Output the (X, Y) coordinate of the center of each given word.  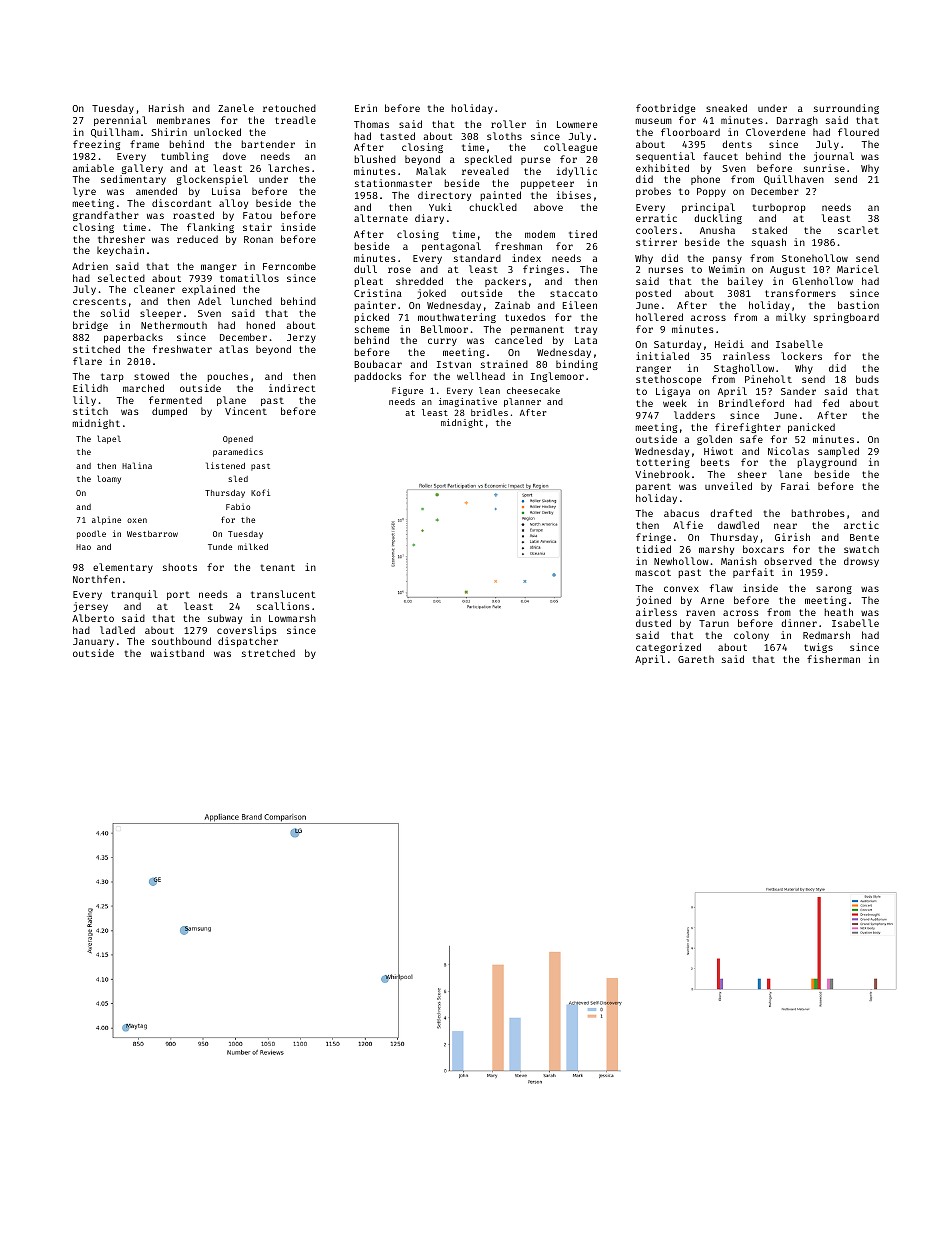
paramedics (238, 452)
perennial (120, 121)
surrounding (846, 109)
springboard (846, 318)
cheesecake (533, 390)
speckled (488, 160)
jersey (90, 607)
